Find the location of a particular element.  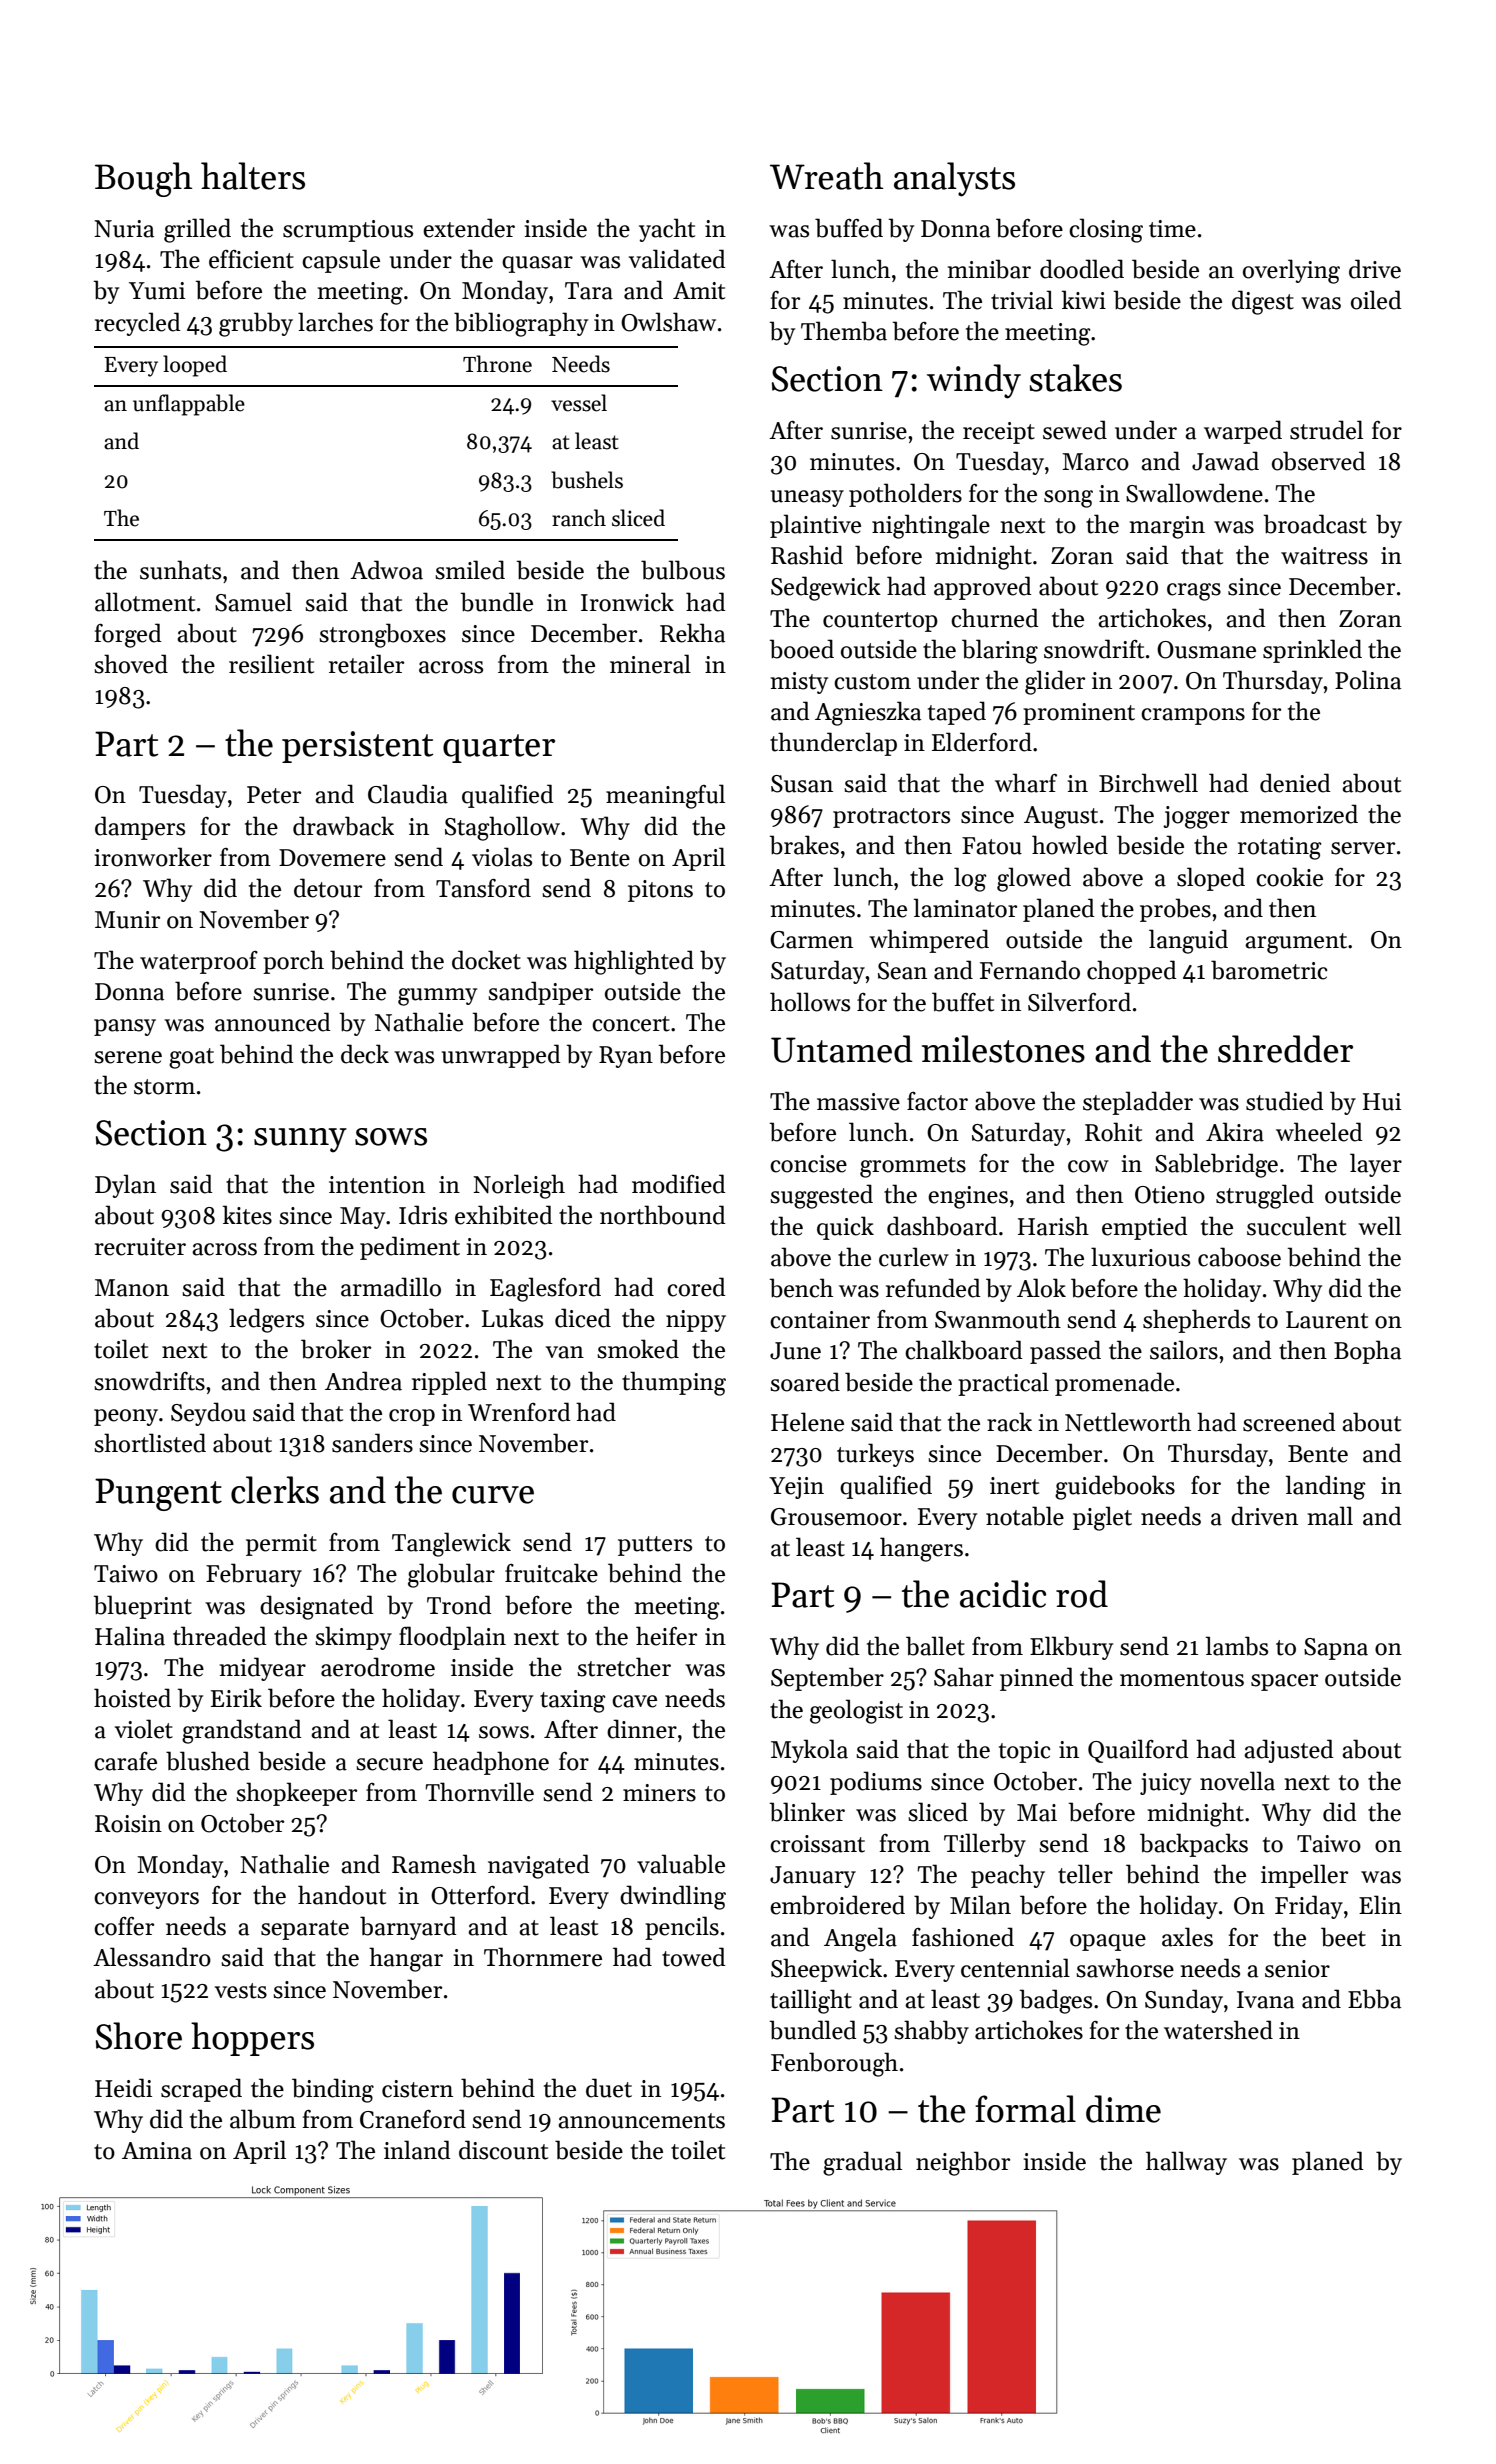

blushed is located at coordinates (208, 1761).
